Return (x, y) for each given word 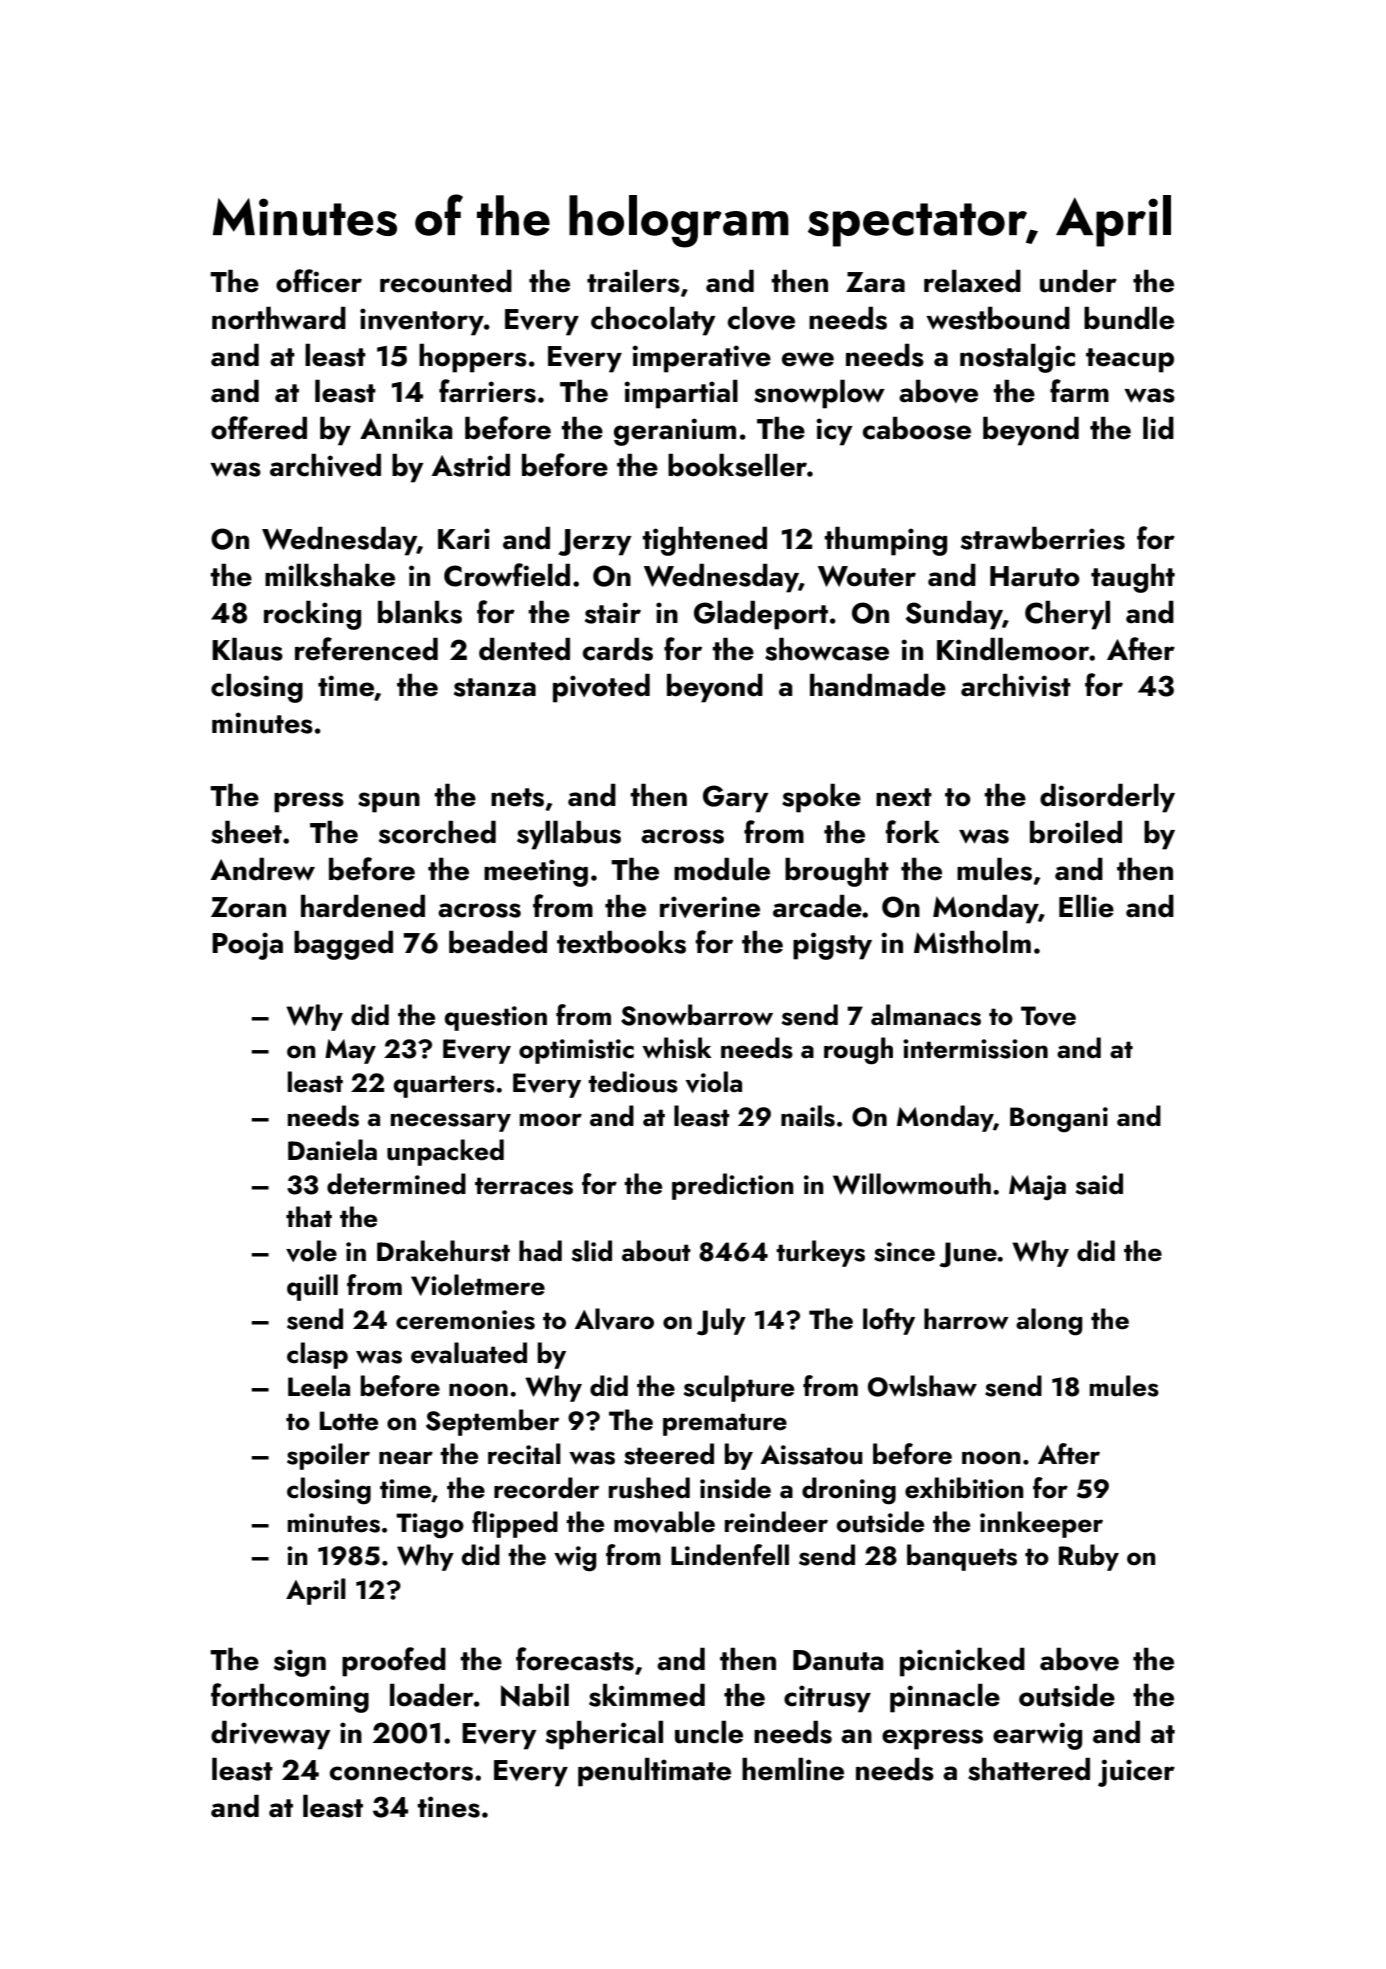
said (1099, 1184)
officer (319, 281)
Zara (875, 282)
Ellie (1086, 906)
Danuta (838, 1660)
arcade (817, 906)
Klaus (247, 649)
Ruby (1089, 1557)
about (656, 1251)
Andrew (263, 869)
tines (448, 1807)
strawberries (1043, 538)
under (1078, 281)
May (350, 1051)
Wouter (867, 576)
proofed (394, 1662)
